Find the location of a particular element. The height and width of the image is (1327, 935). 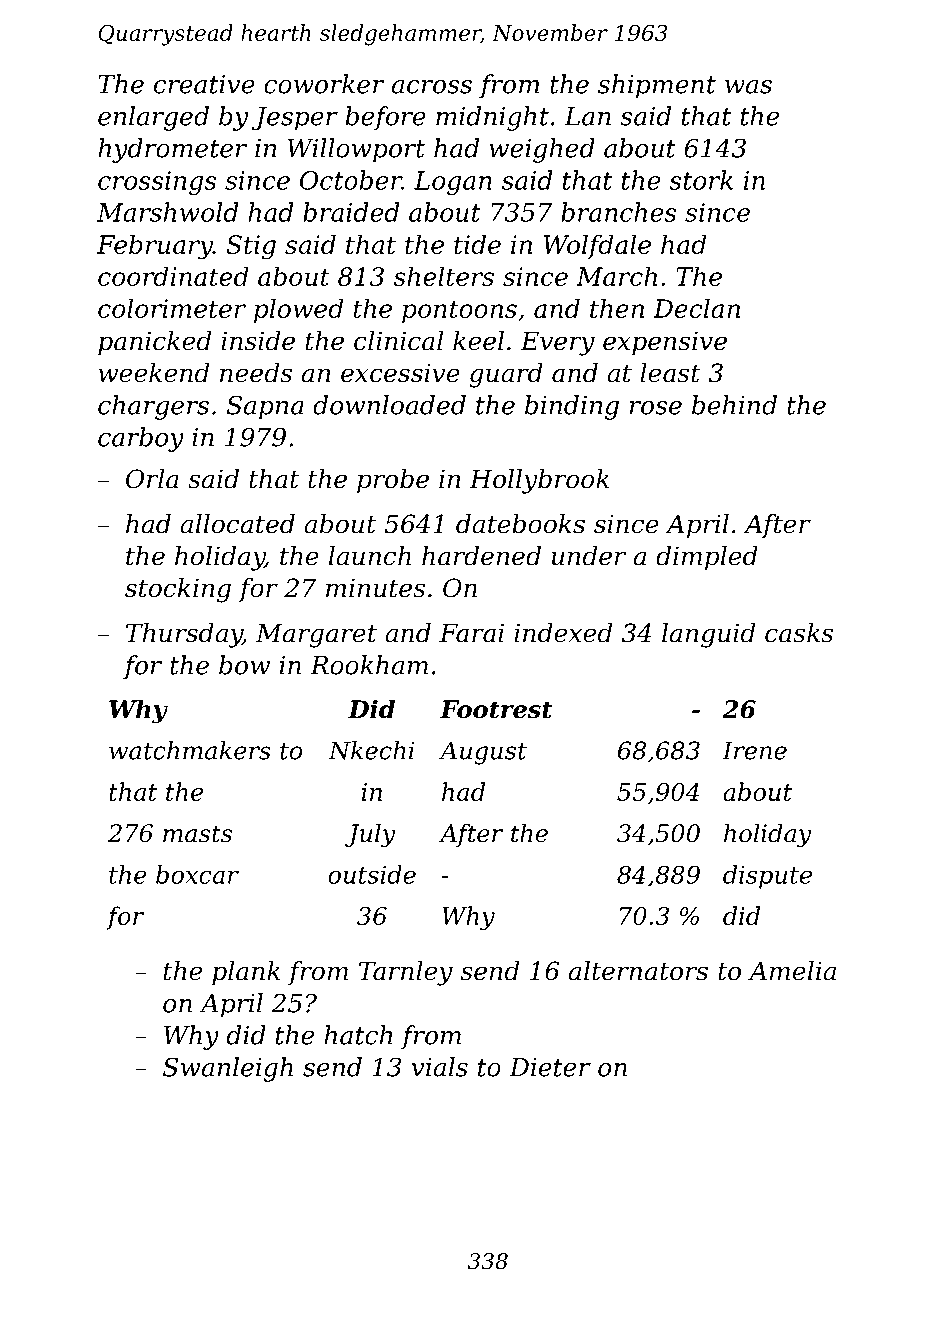

August is located at coordinates (483, 753).
